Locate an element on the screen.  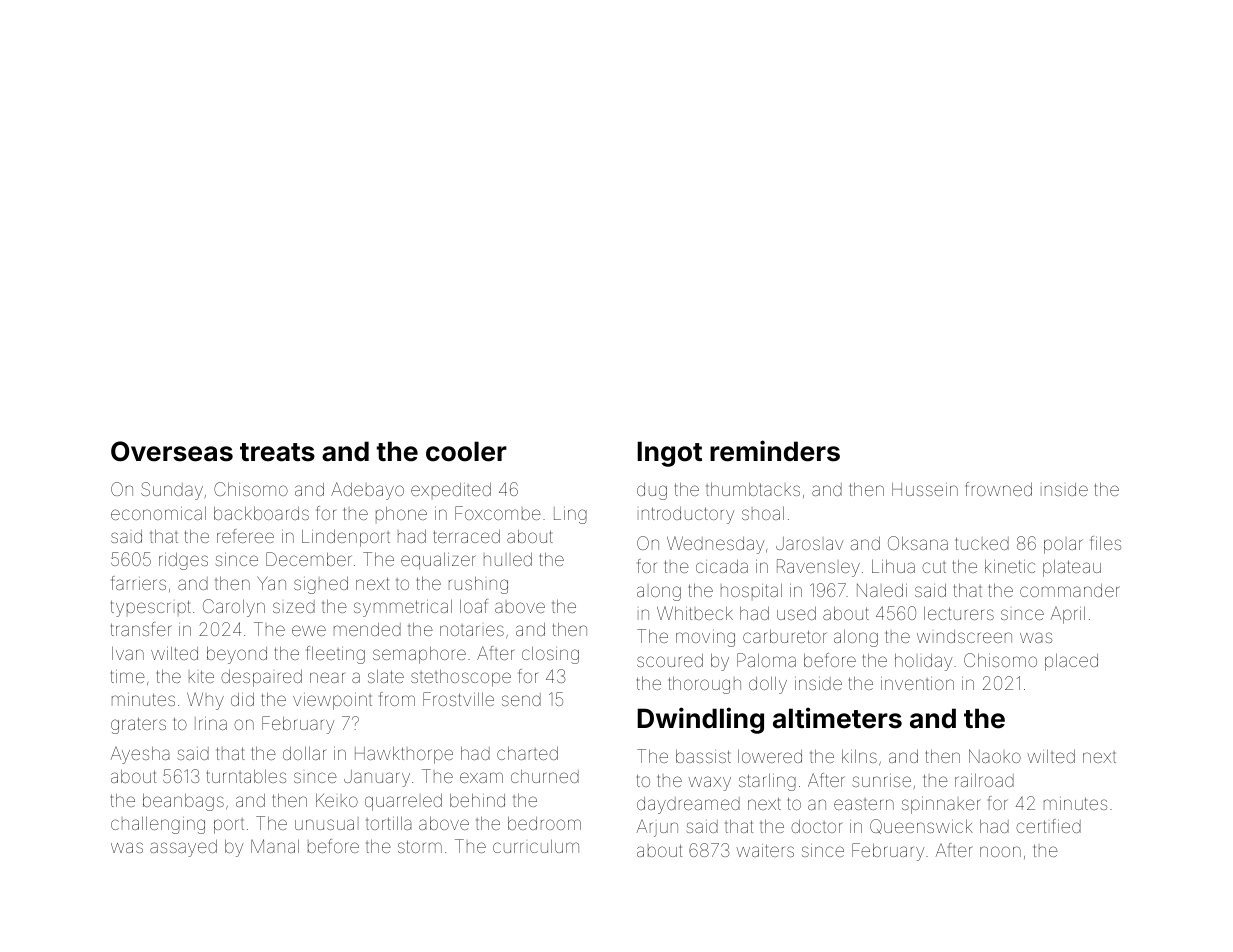
noon is located at coordinates (1000, 851).
